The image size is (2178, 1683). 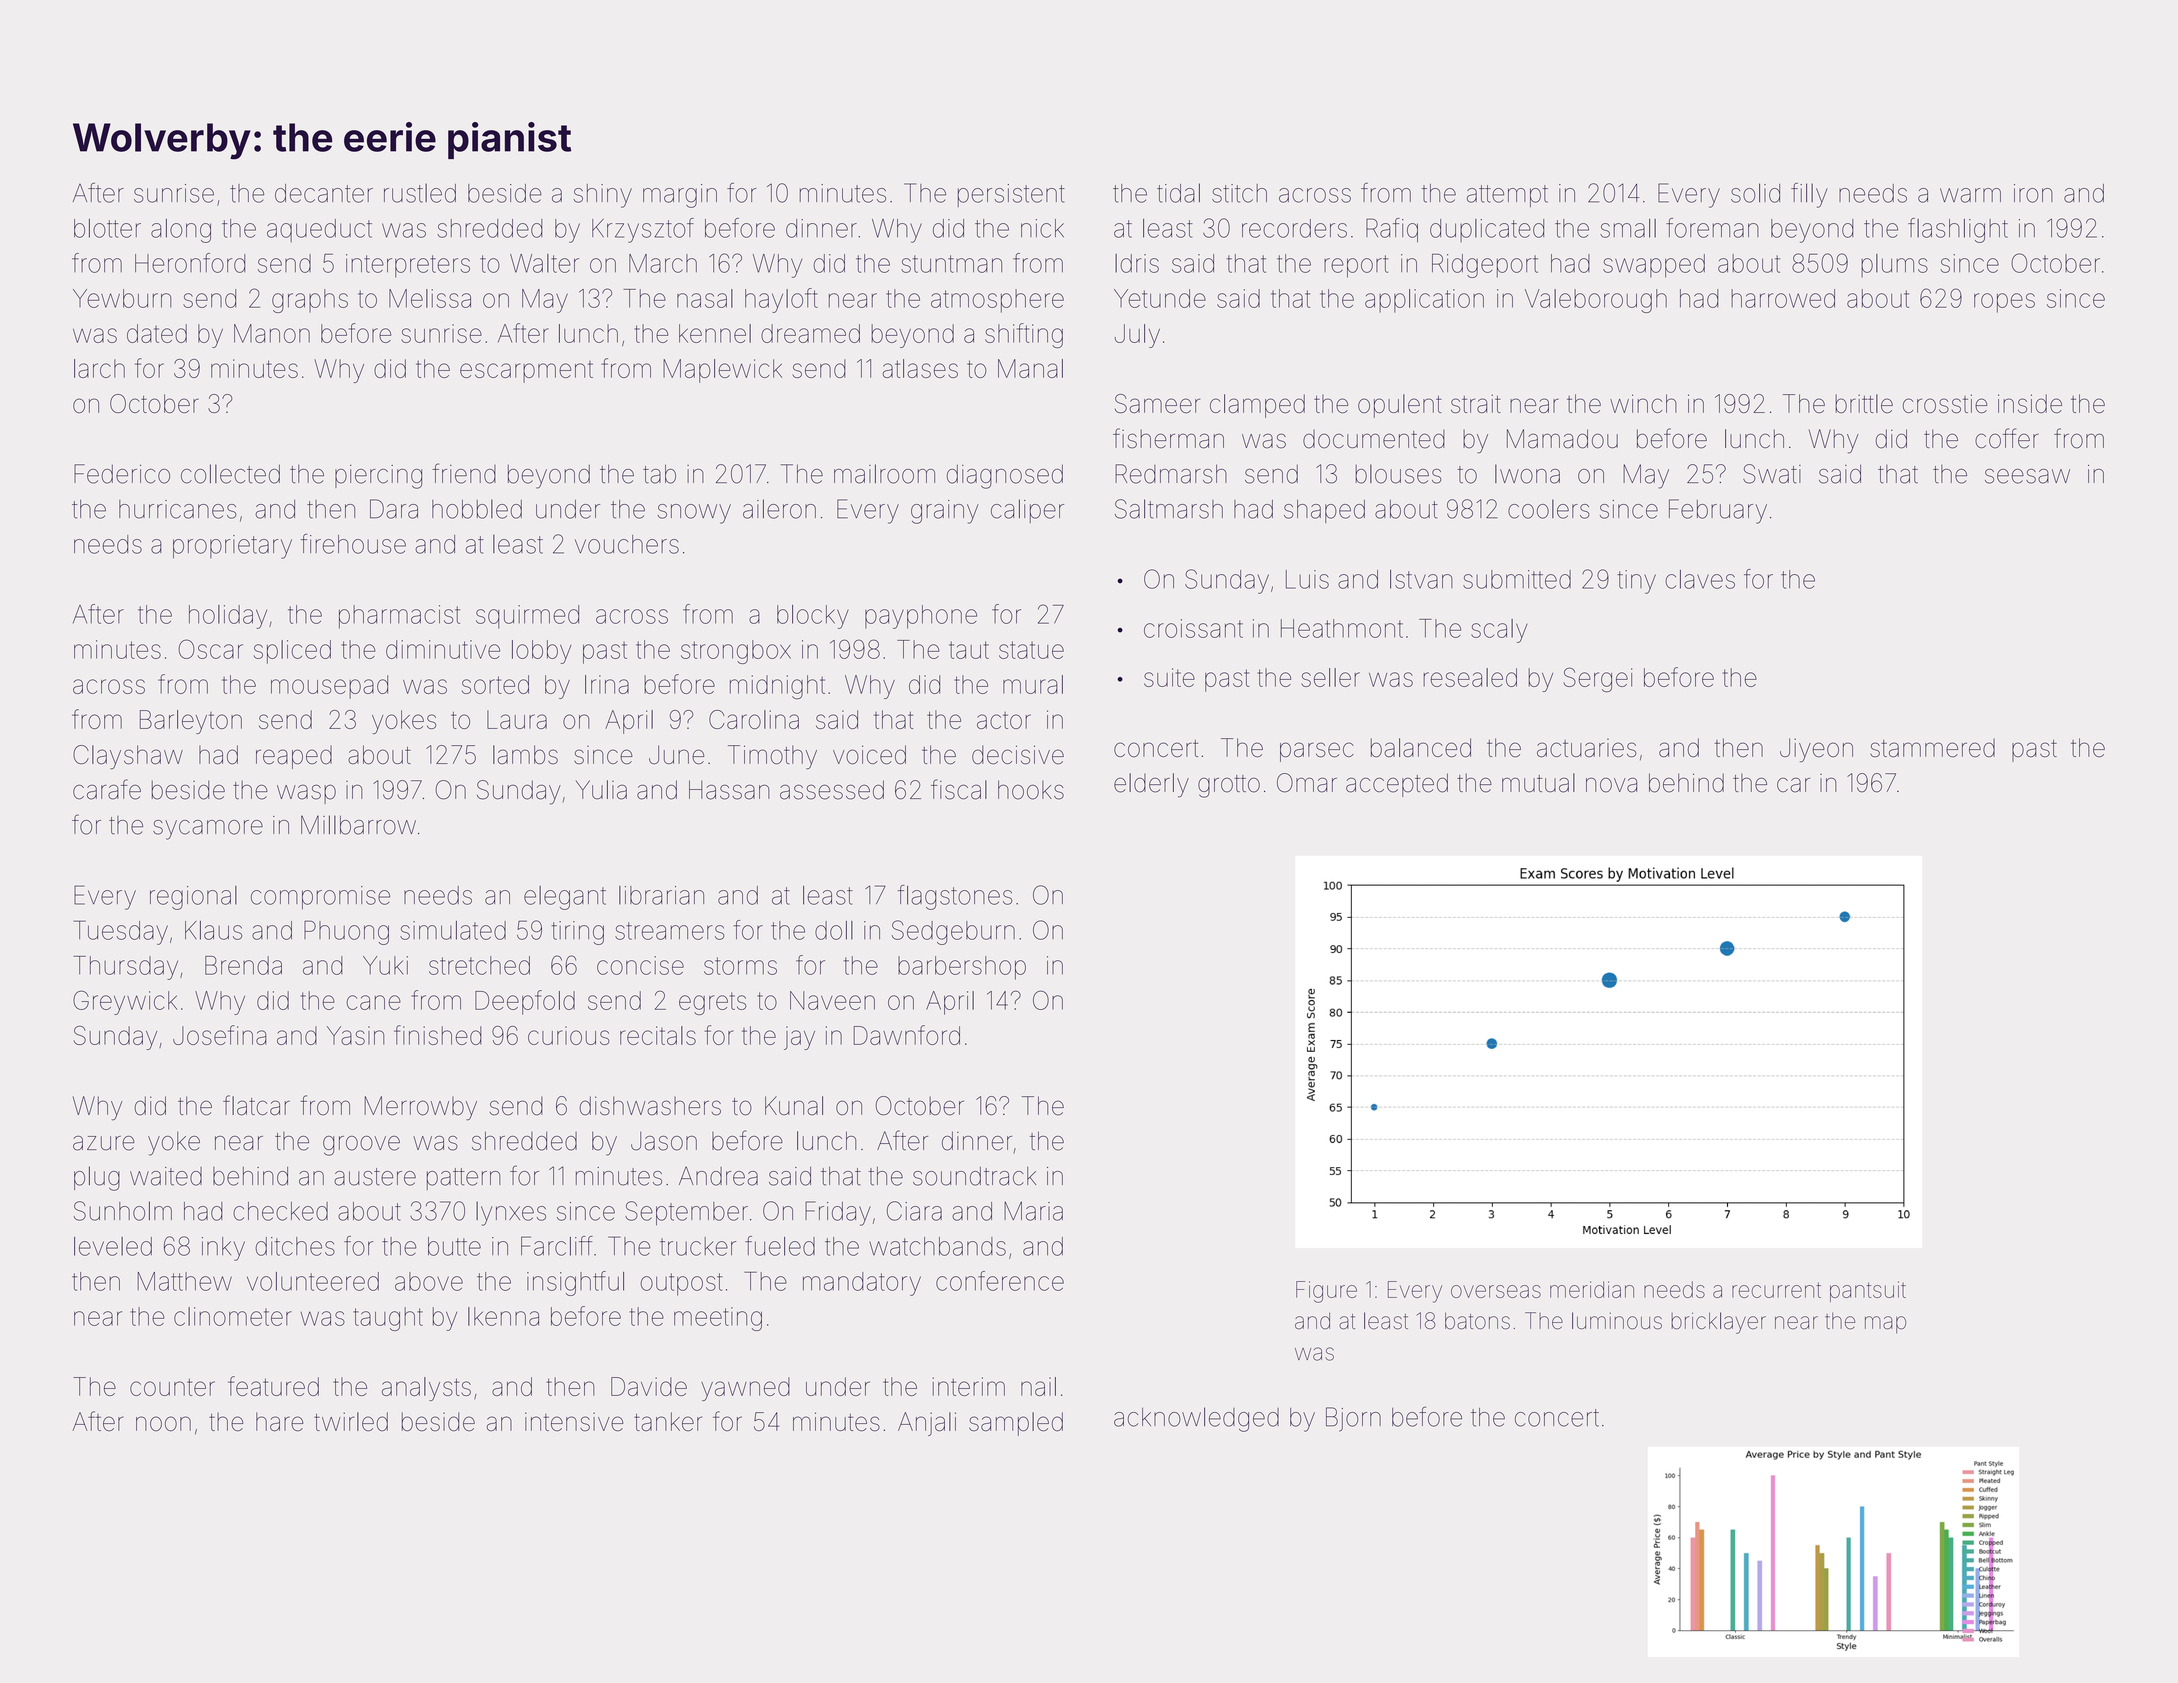 What do you see at coordinates (1592, 1289) in the image?
I see `meridian` at bounding box center [1592, 1289].
